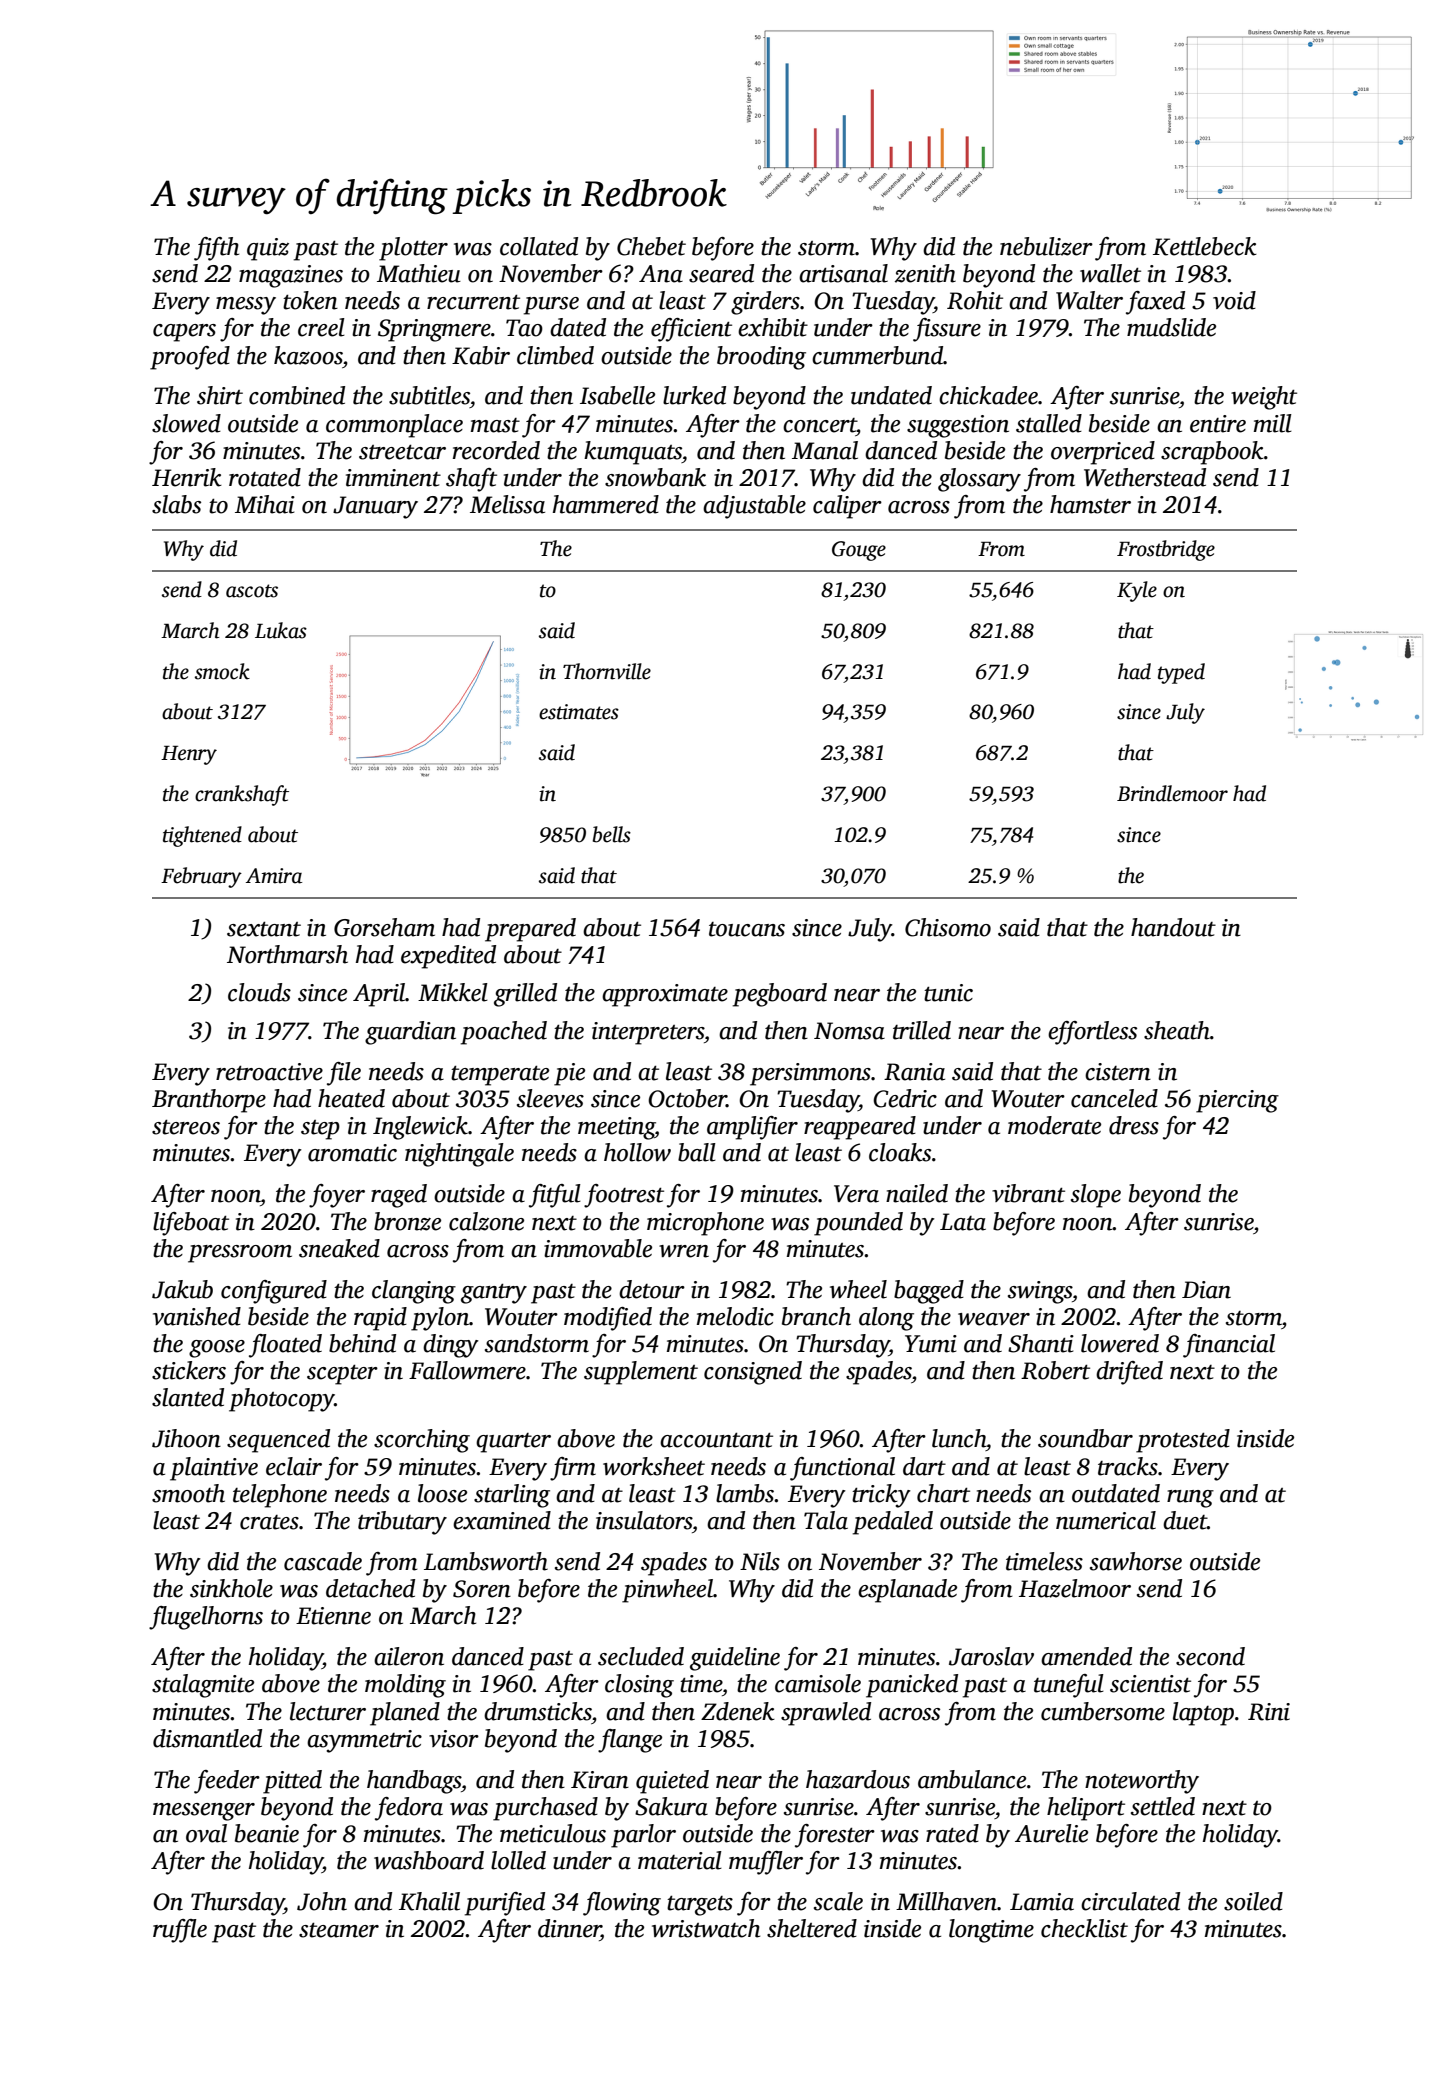 This page has height=2100, width=1450. Describe the element at coordinates (216, 249) in the page. I see `fifth` at that location.
